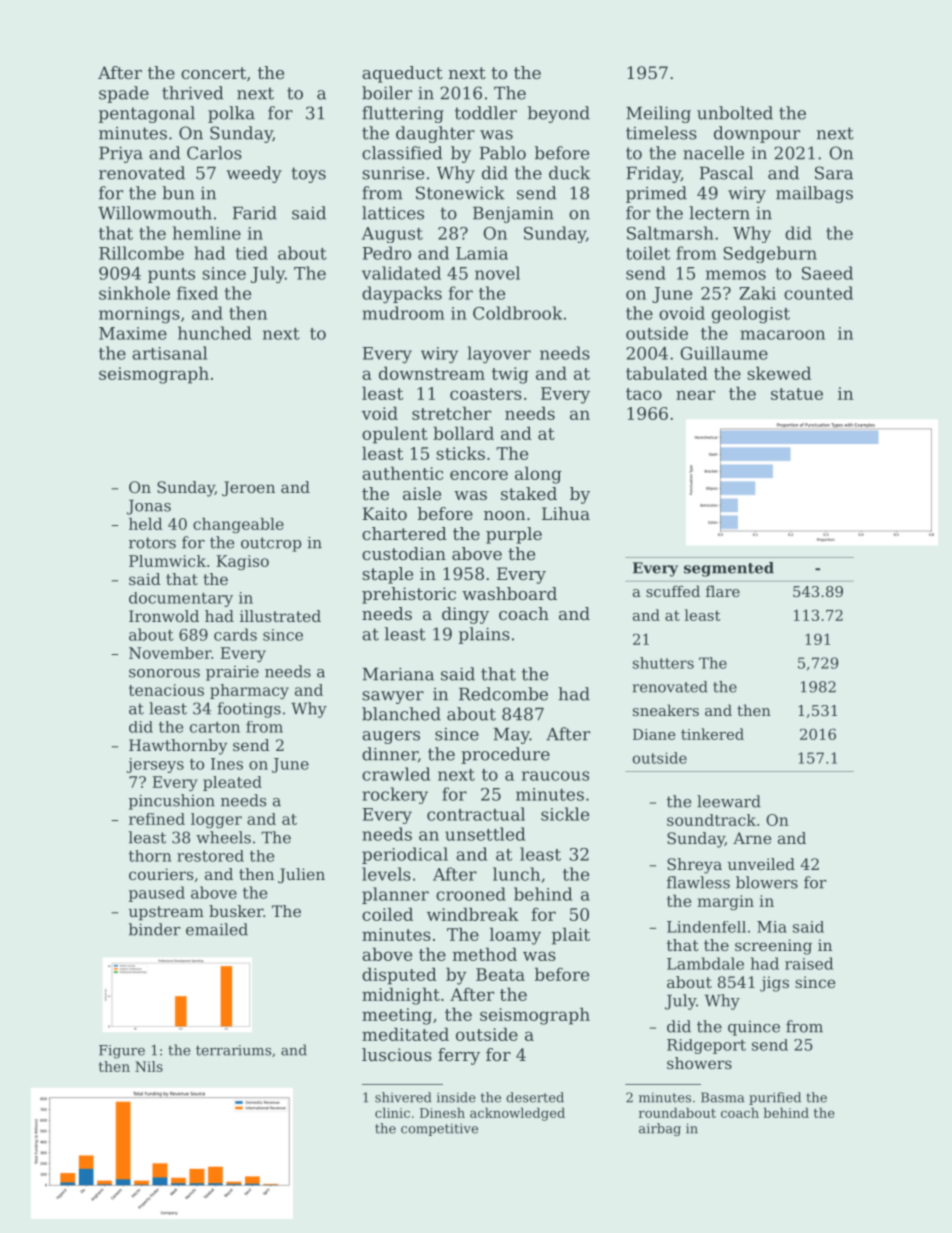 The image size is (952, 1233). What do you see at coordinates (392, 1112) in the screenshot?
I see `clinic` at bounding box center [392, 1112].
